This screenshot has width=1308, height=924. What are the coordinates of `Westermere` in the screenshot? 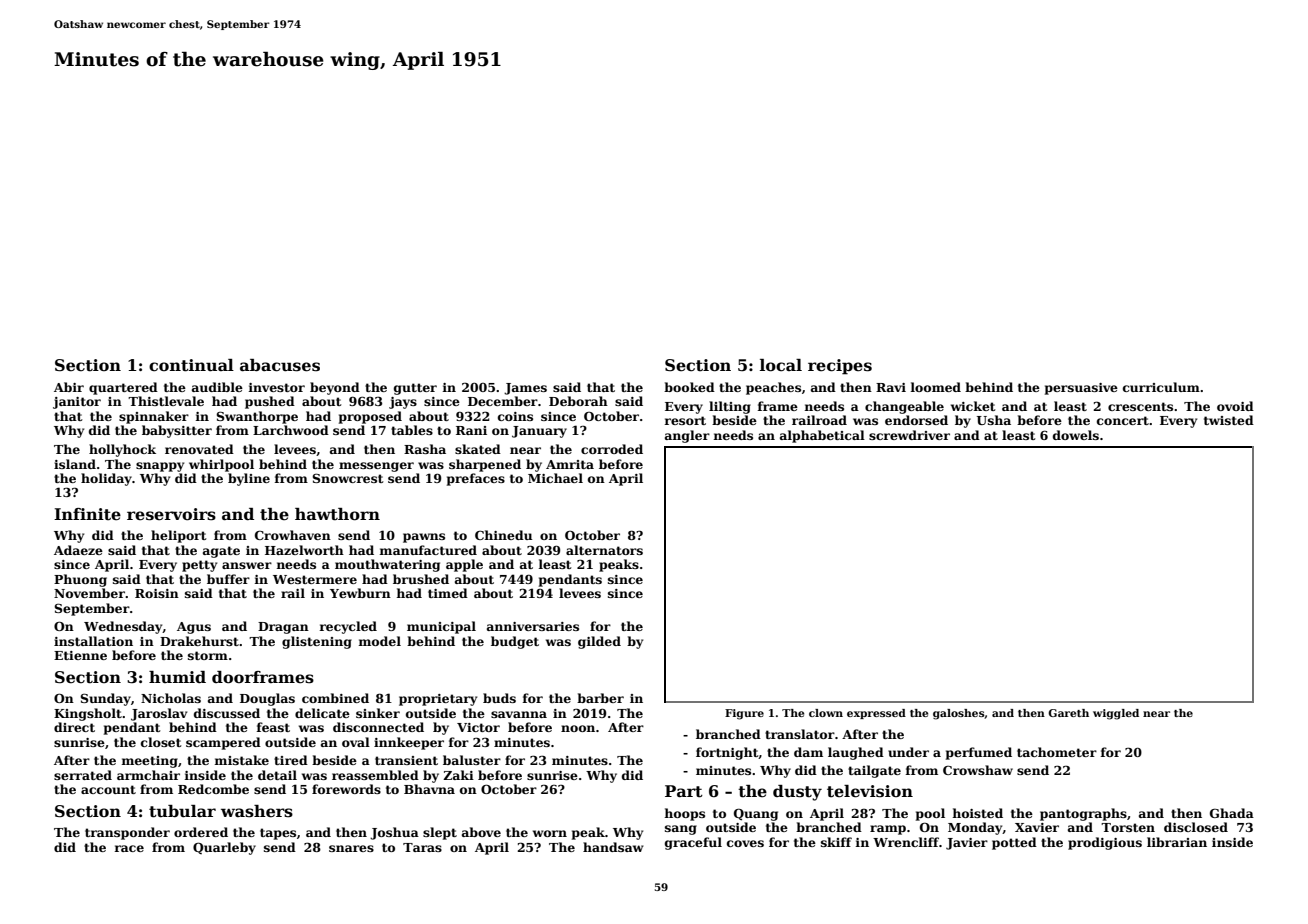 It's located at (315, 579).
